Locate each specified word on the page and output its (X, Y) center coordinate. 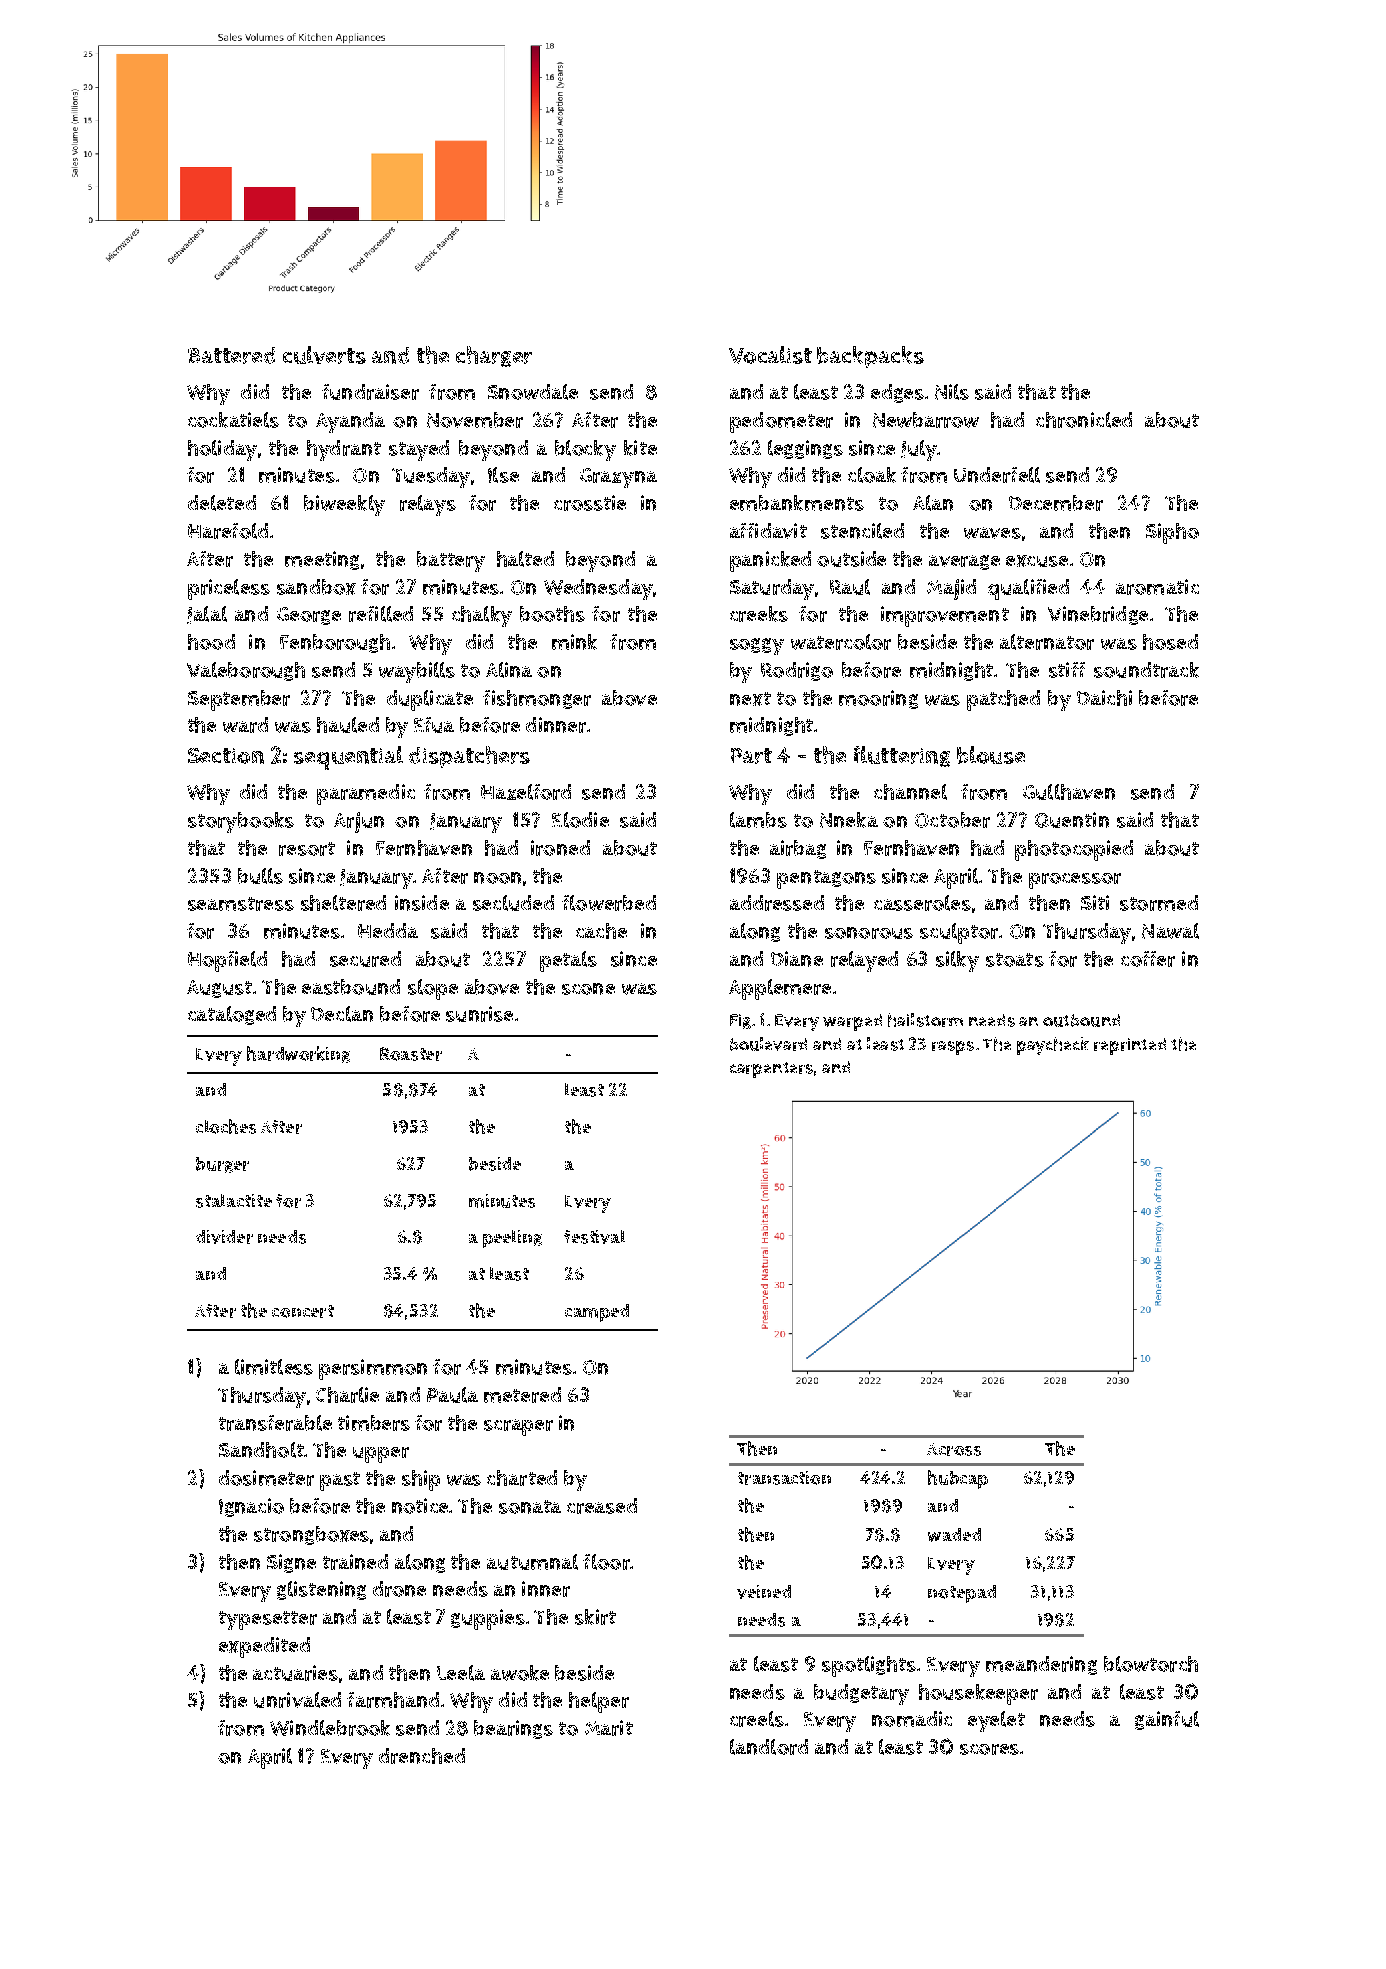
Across (954, 1449)
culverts (324, 355)
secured (365, 959)
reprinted (1130, 1046)
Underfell (997, 475)
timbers (374, 1423)
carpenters (771, 1070)
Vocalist (770, 355)
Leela (461, 1673)
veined (764, 1592)
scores (989, 1749)
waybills (417, 672)
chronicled (1084, 420)
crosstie (590, 503)
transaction (784, 1478)
